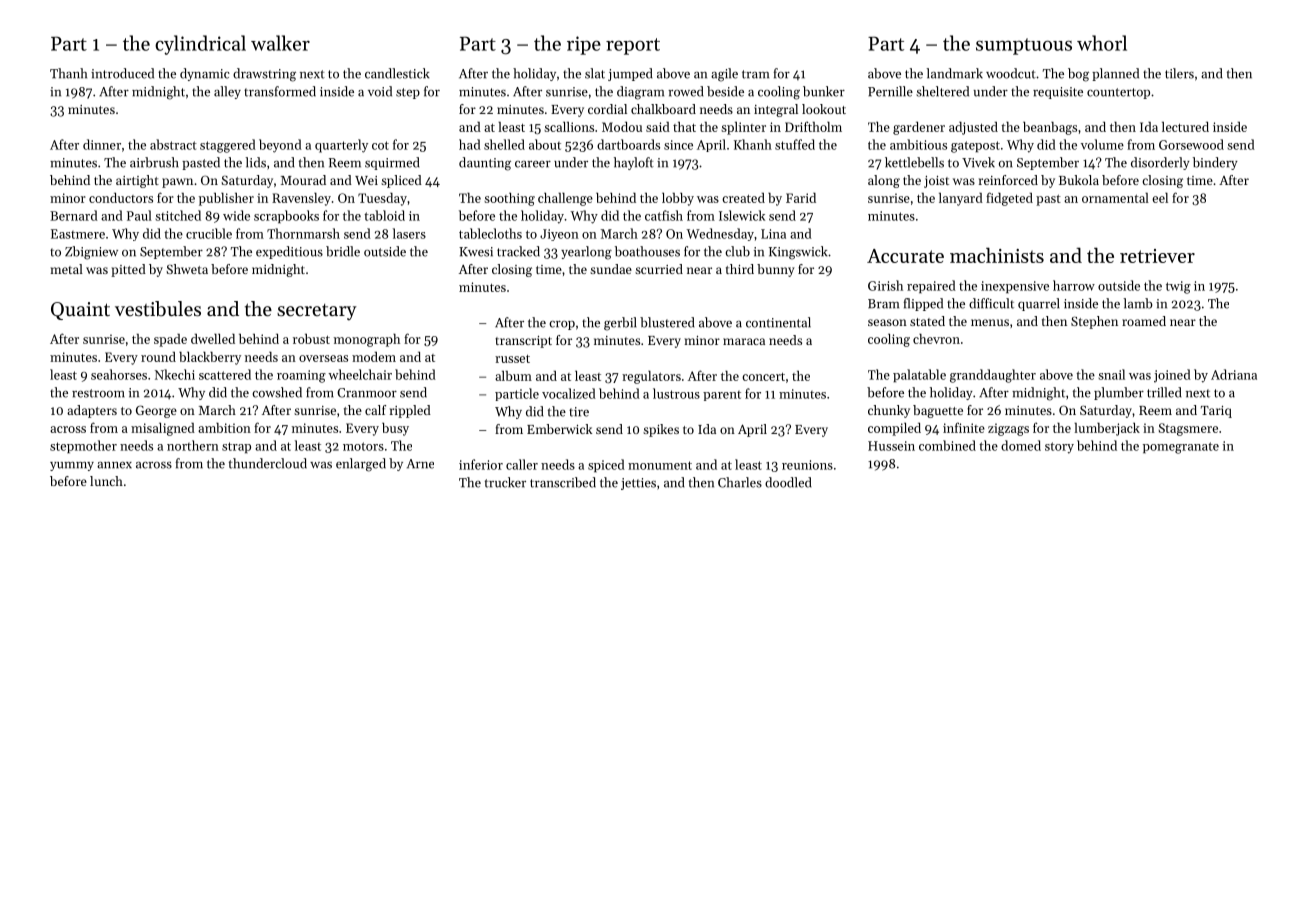  Describe the element at coordinates (122, 73) in the page. I see `introduced` at that location.
